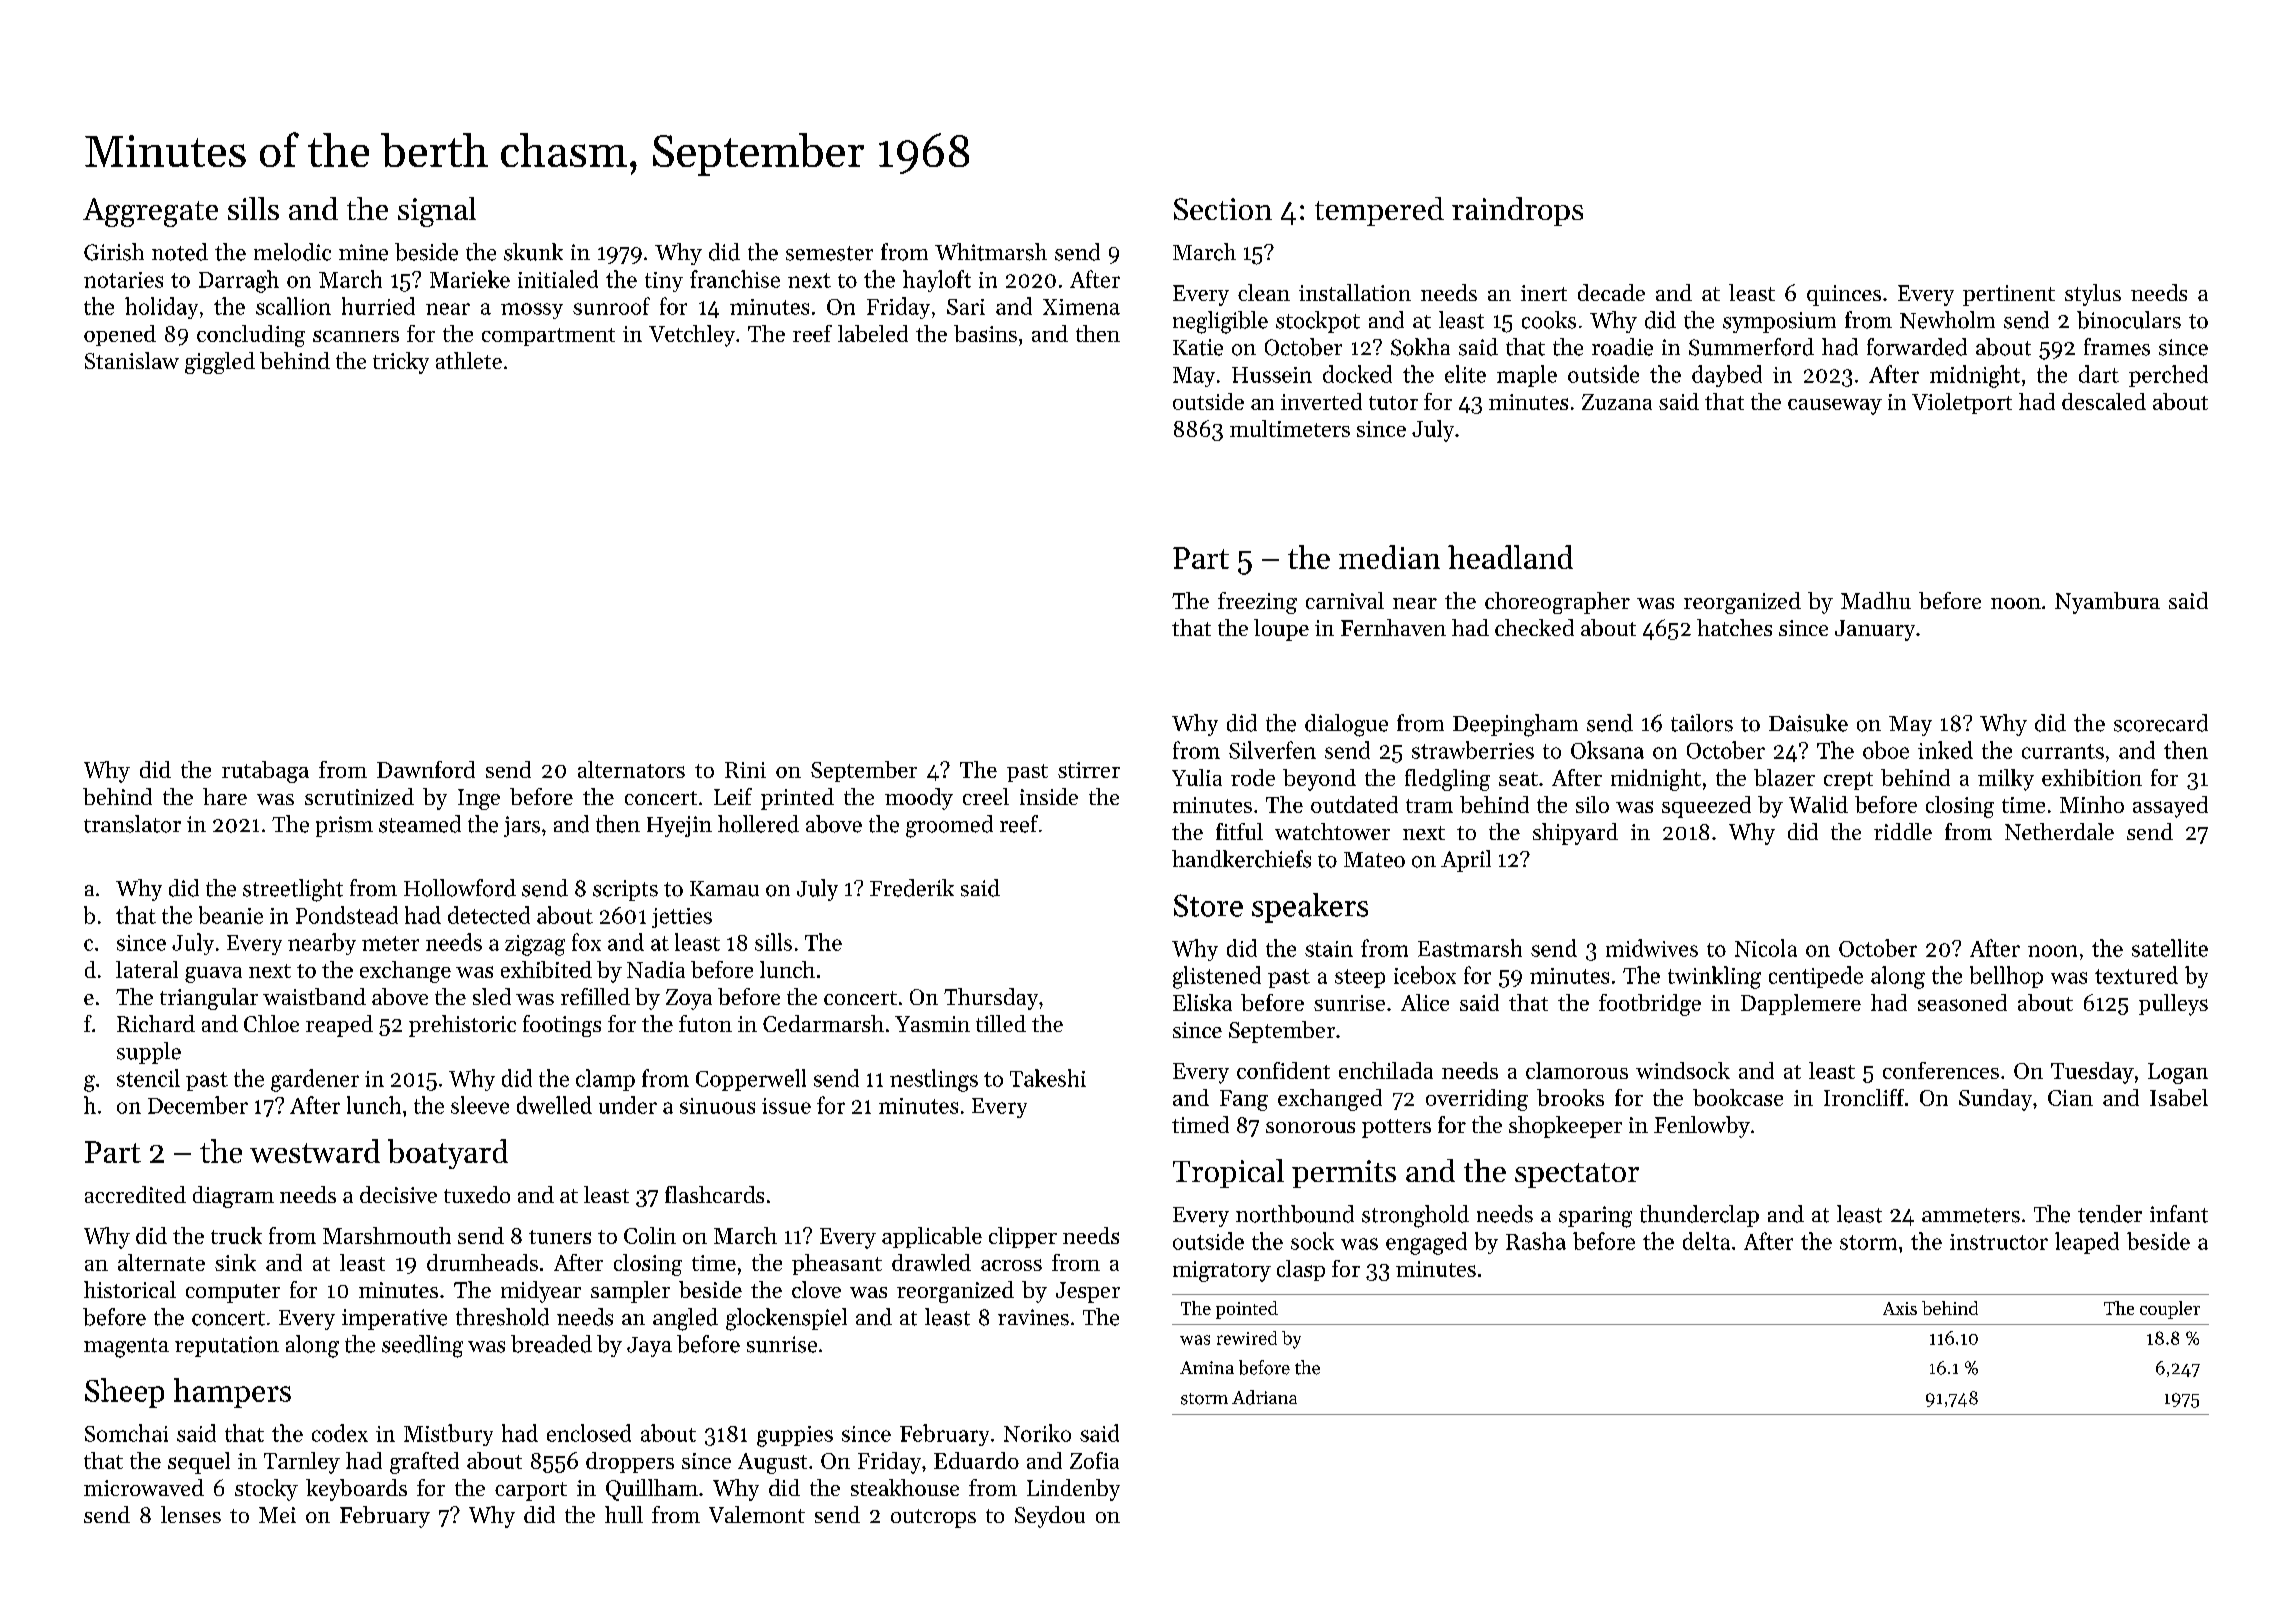 The height and width of the screenshot is (1620, 2292). I want to click on rutabaga, so click(265, 772).
